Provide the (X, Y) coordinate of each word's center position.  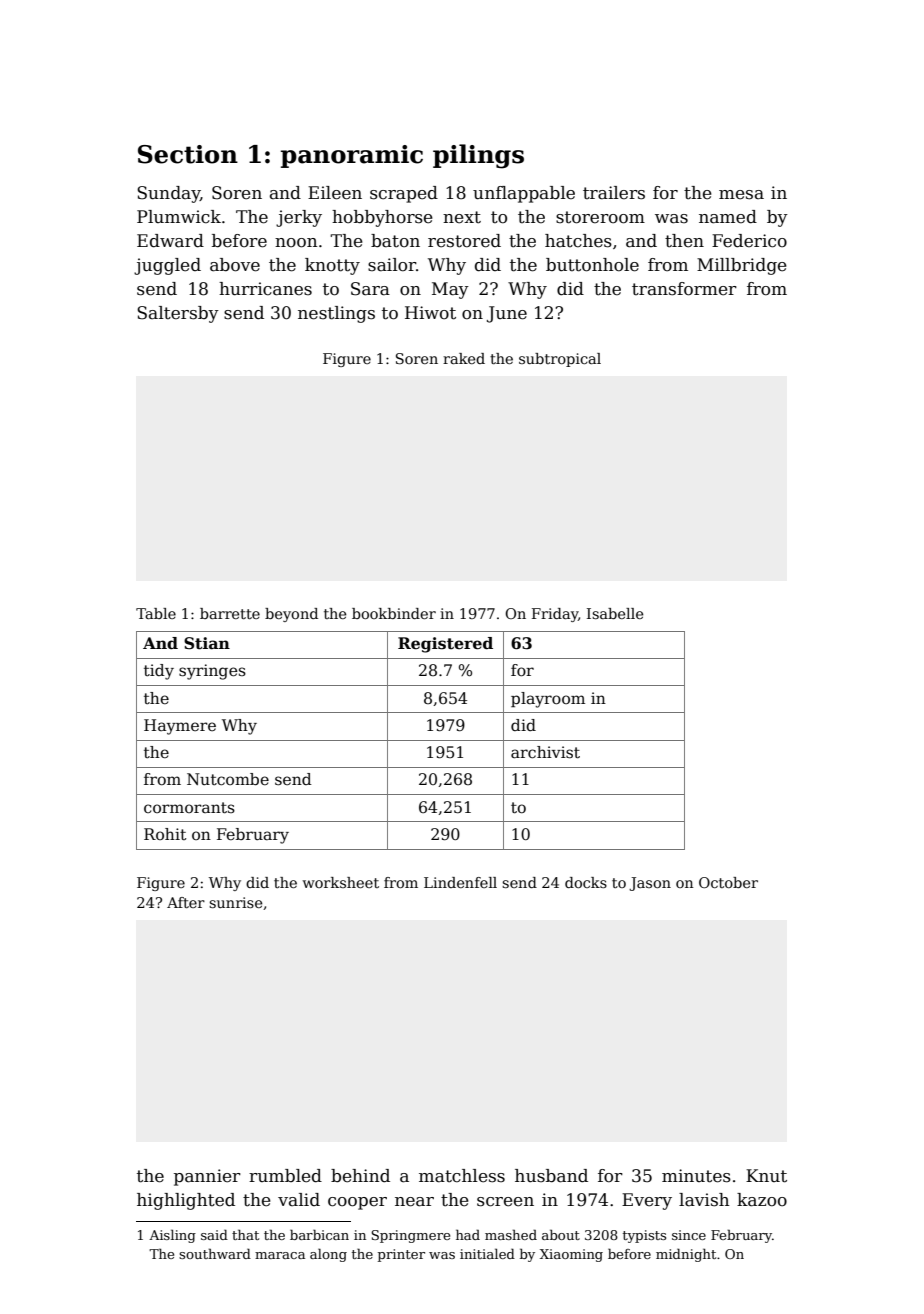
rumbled (285, 1176)
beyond (291, 615)
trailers (614, 193)
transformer (684, 289)
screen (505, 1202)
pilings (478, 156)
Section (188, 154)
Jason (650, 884)
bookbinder (394, 613)
